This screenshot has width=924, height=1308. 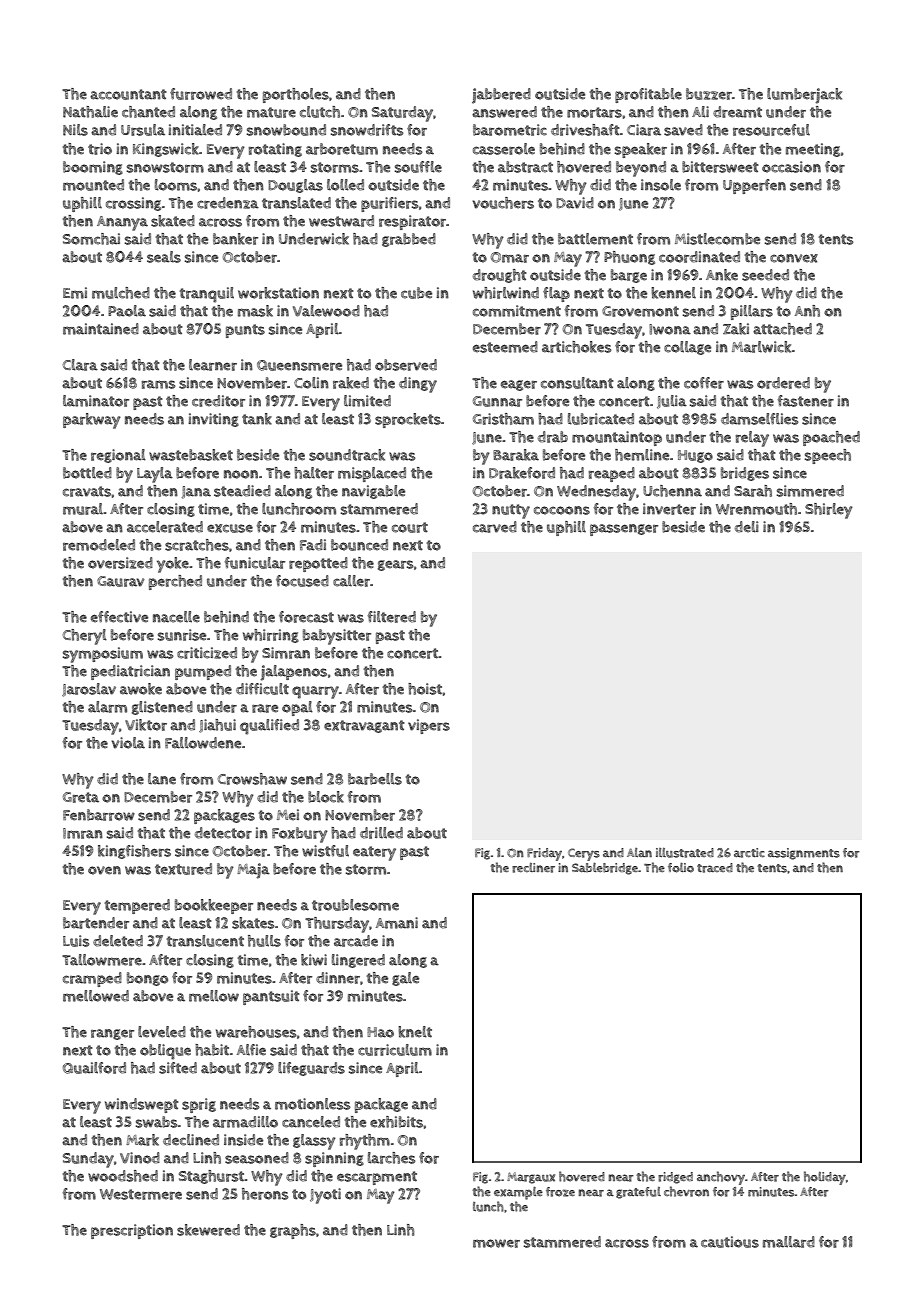 What do you see at coordinates (118, 456) in the screenshot?
I see `regional` at bounding box center [118, 456].
